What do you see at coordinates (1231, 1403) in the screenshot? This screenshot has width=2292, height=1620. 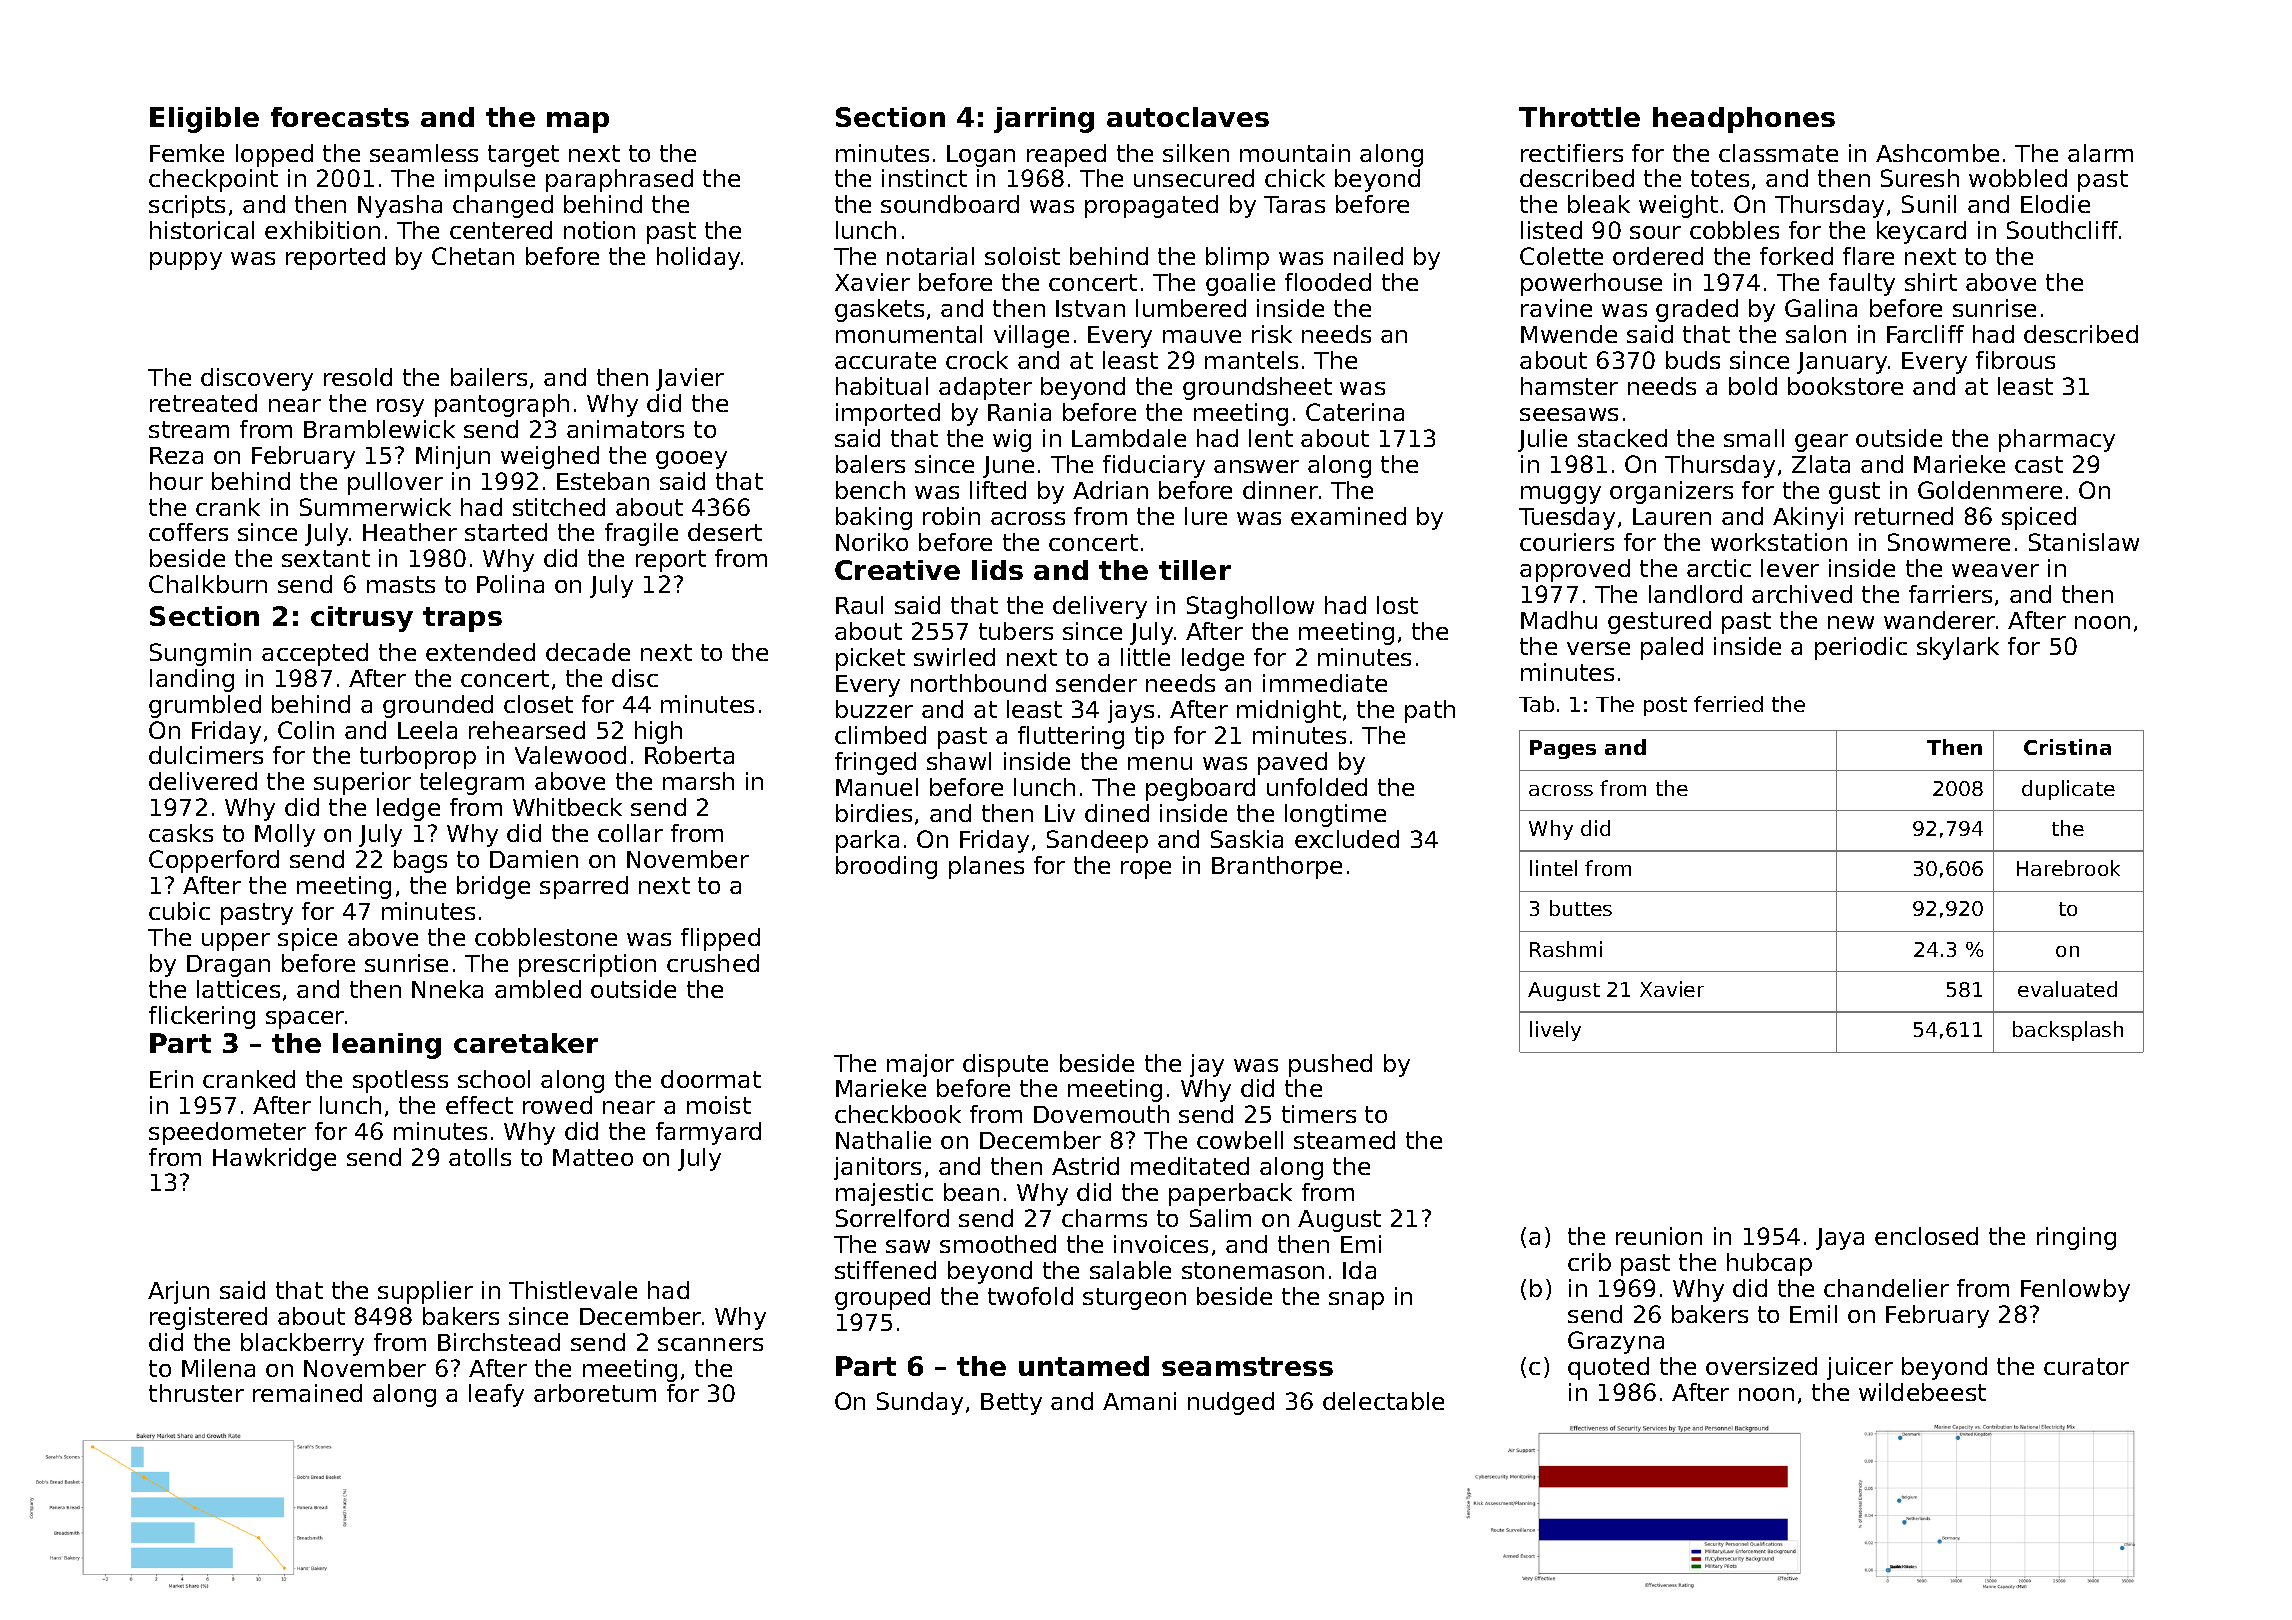 I see `nudged` at bounding box center [1231, 1403].
